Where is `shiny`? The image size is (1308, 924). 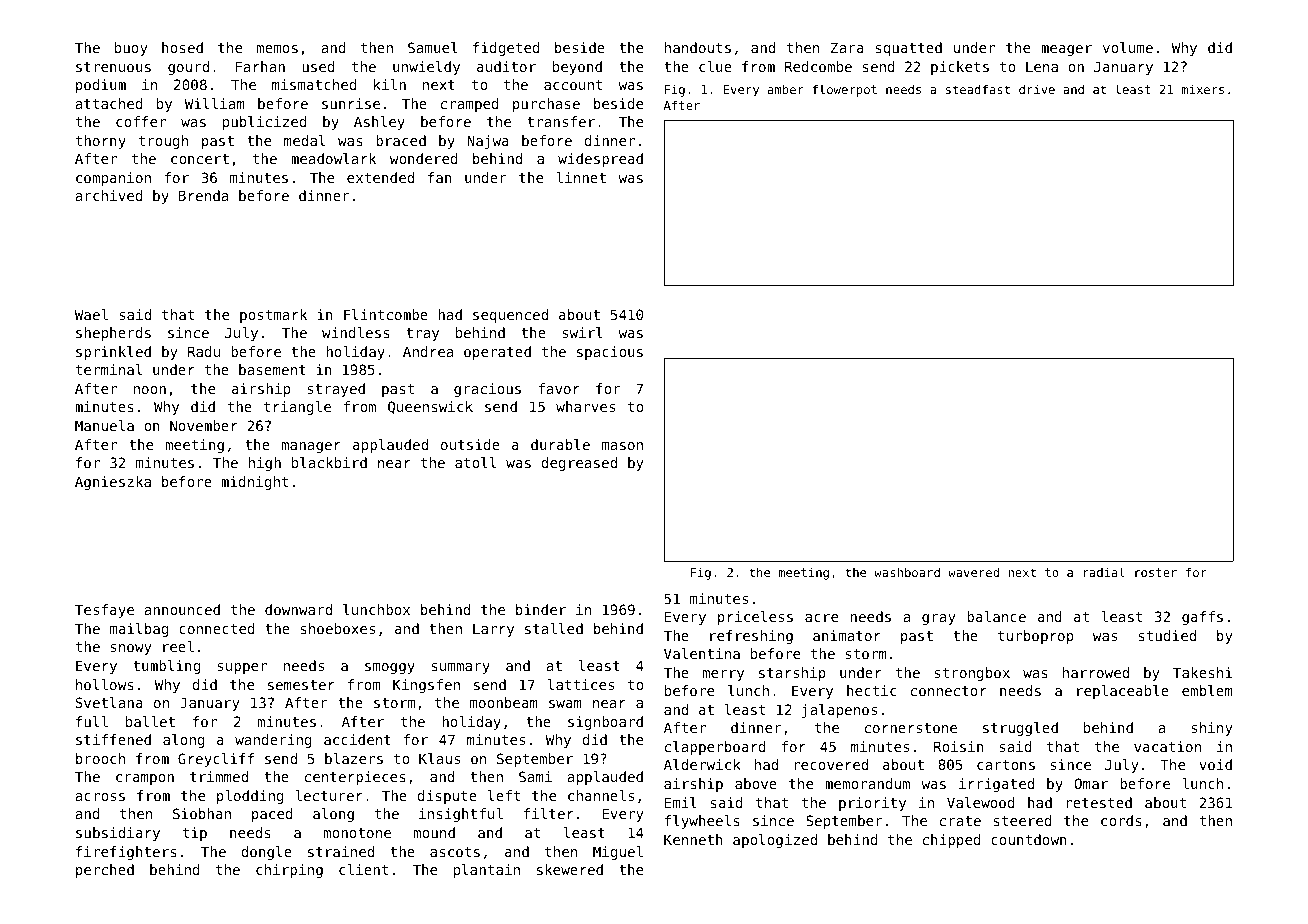
shiny is located at coordinates (1212, 729).
